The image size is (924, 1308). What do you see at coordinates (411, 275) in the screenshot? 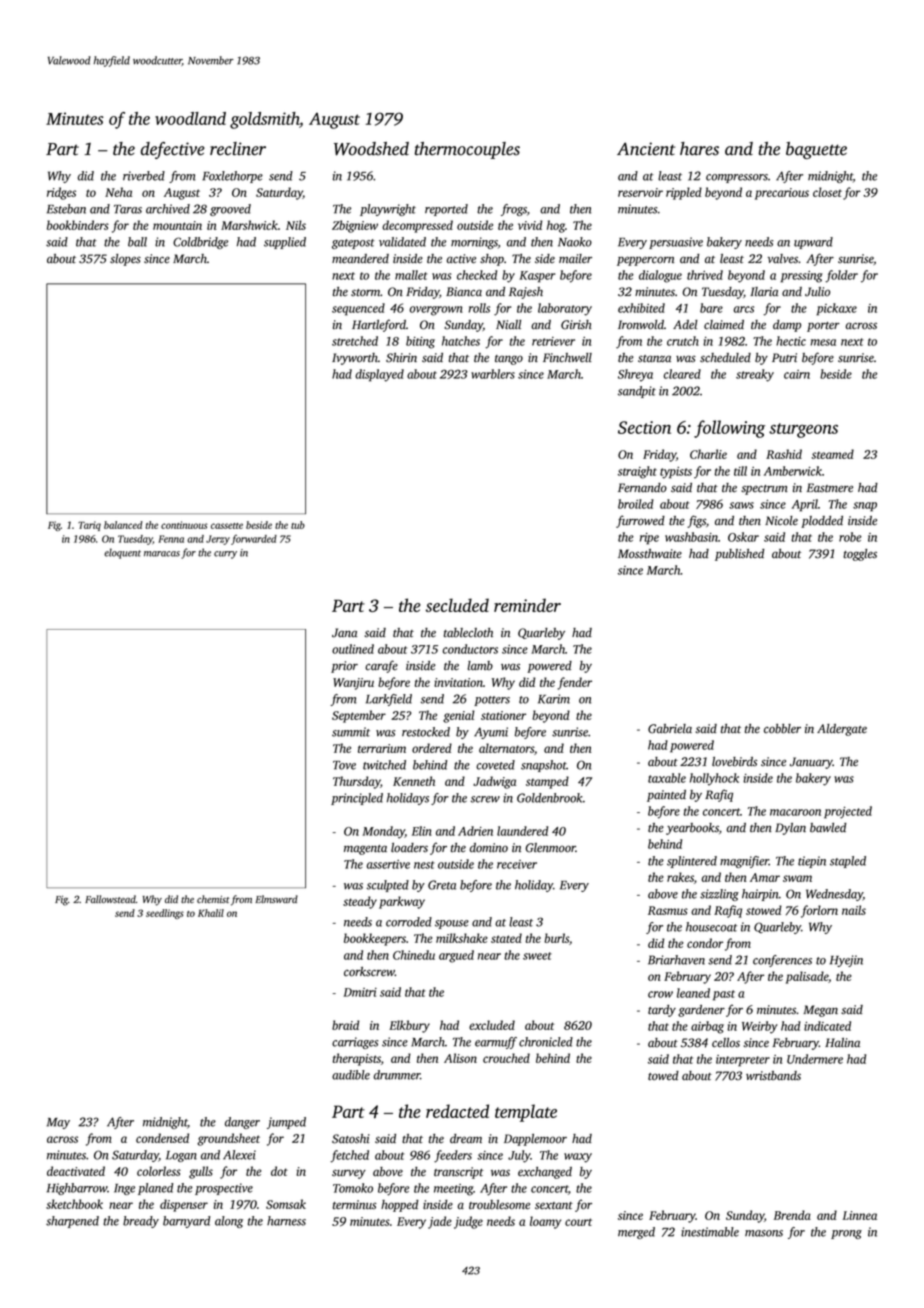
I see `mallet` at bounding box center [411, 275].
